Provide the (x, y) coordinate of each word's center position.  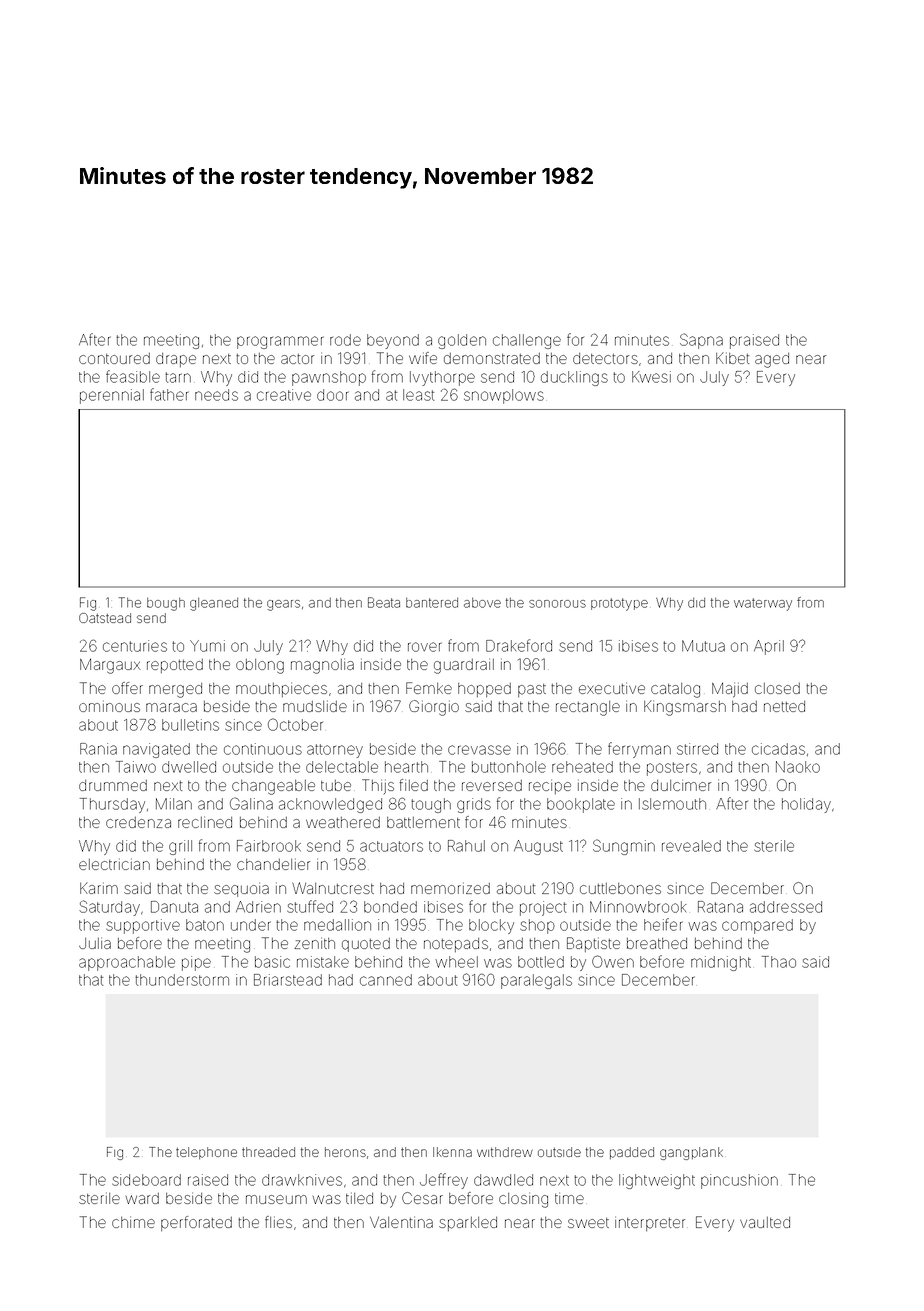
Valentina (401, 1222)
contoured (114, 358)
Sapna (701, 341)
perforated (196, 1223)
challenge (527, 341)
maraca (171, 707)
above (482, 603)
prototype (619, 604)
